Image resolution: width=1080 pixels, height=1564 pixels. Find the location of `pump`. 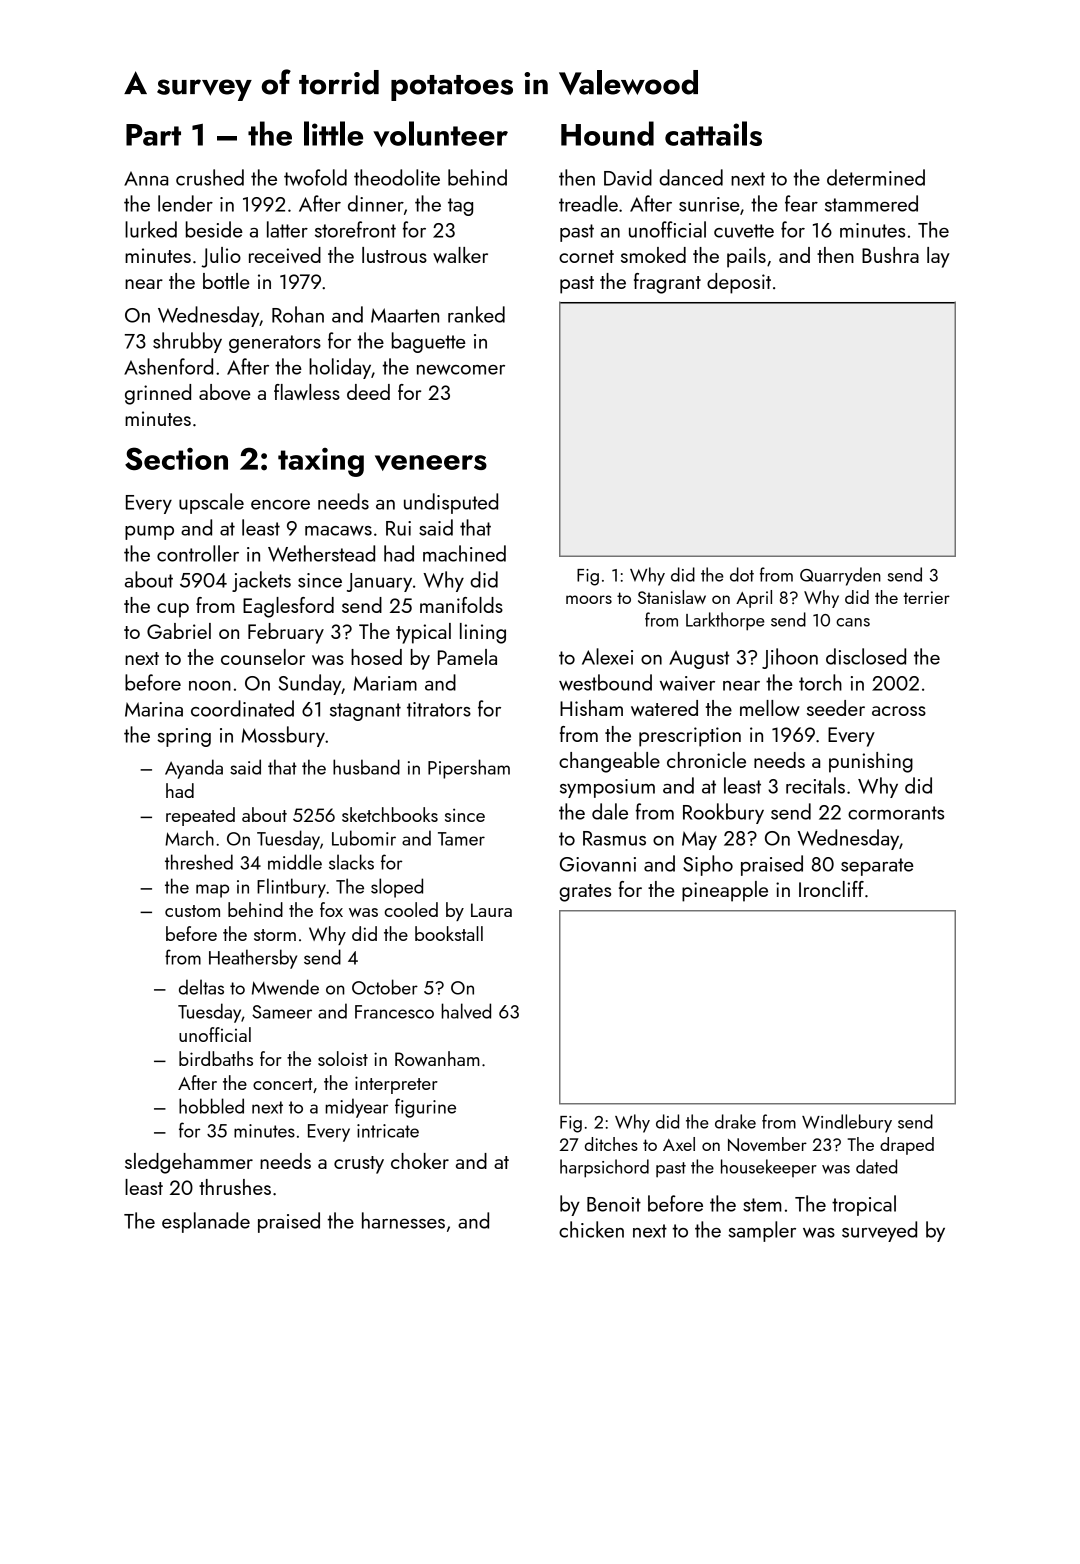

pump is located at coordinates (149, 532).
